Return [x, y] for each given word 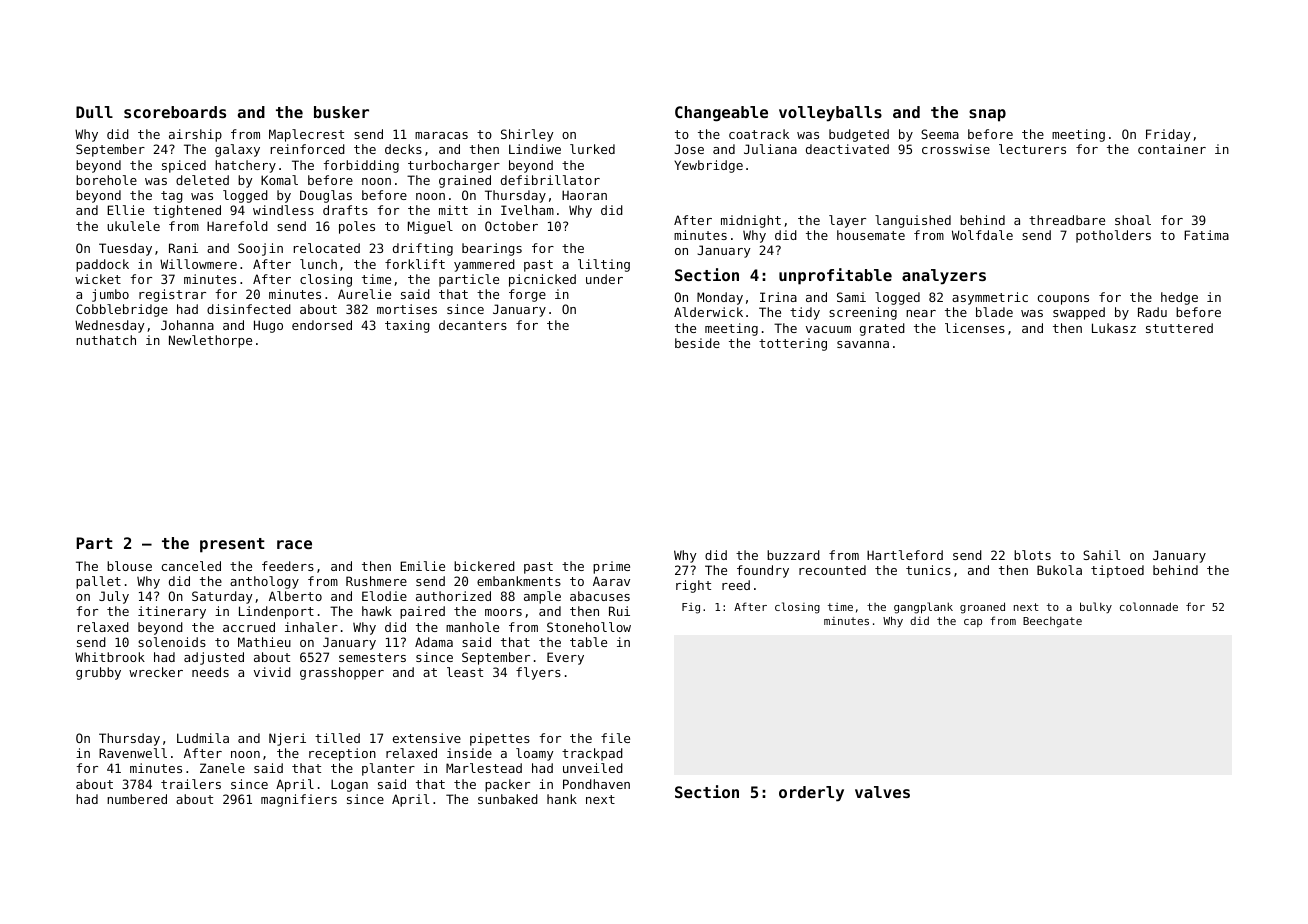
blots [1032, 555]
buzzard [793, 555]
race [294, 544]
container [1172, 149]
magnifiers [299, 800]
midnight [751, 221]
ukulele [133, 226]
